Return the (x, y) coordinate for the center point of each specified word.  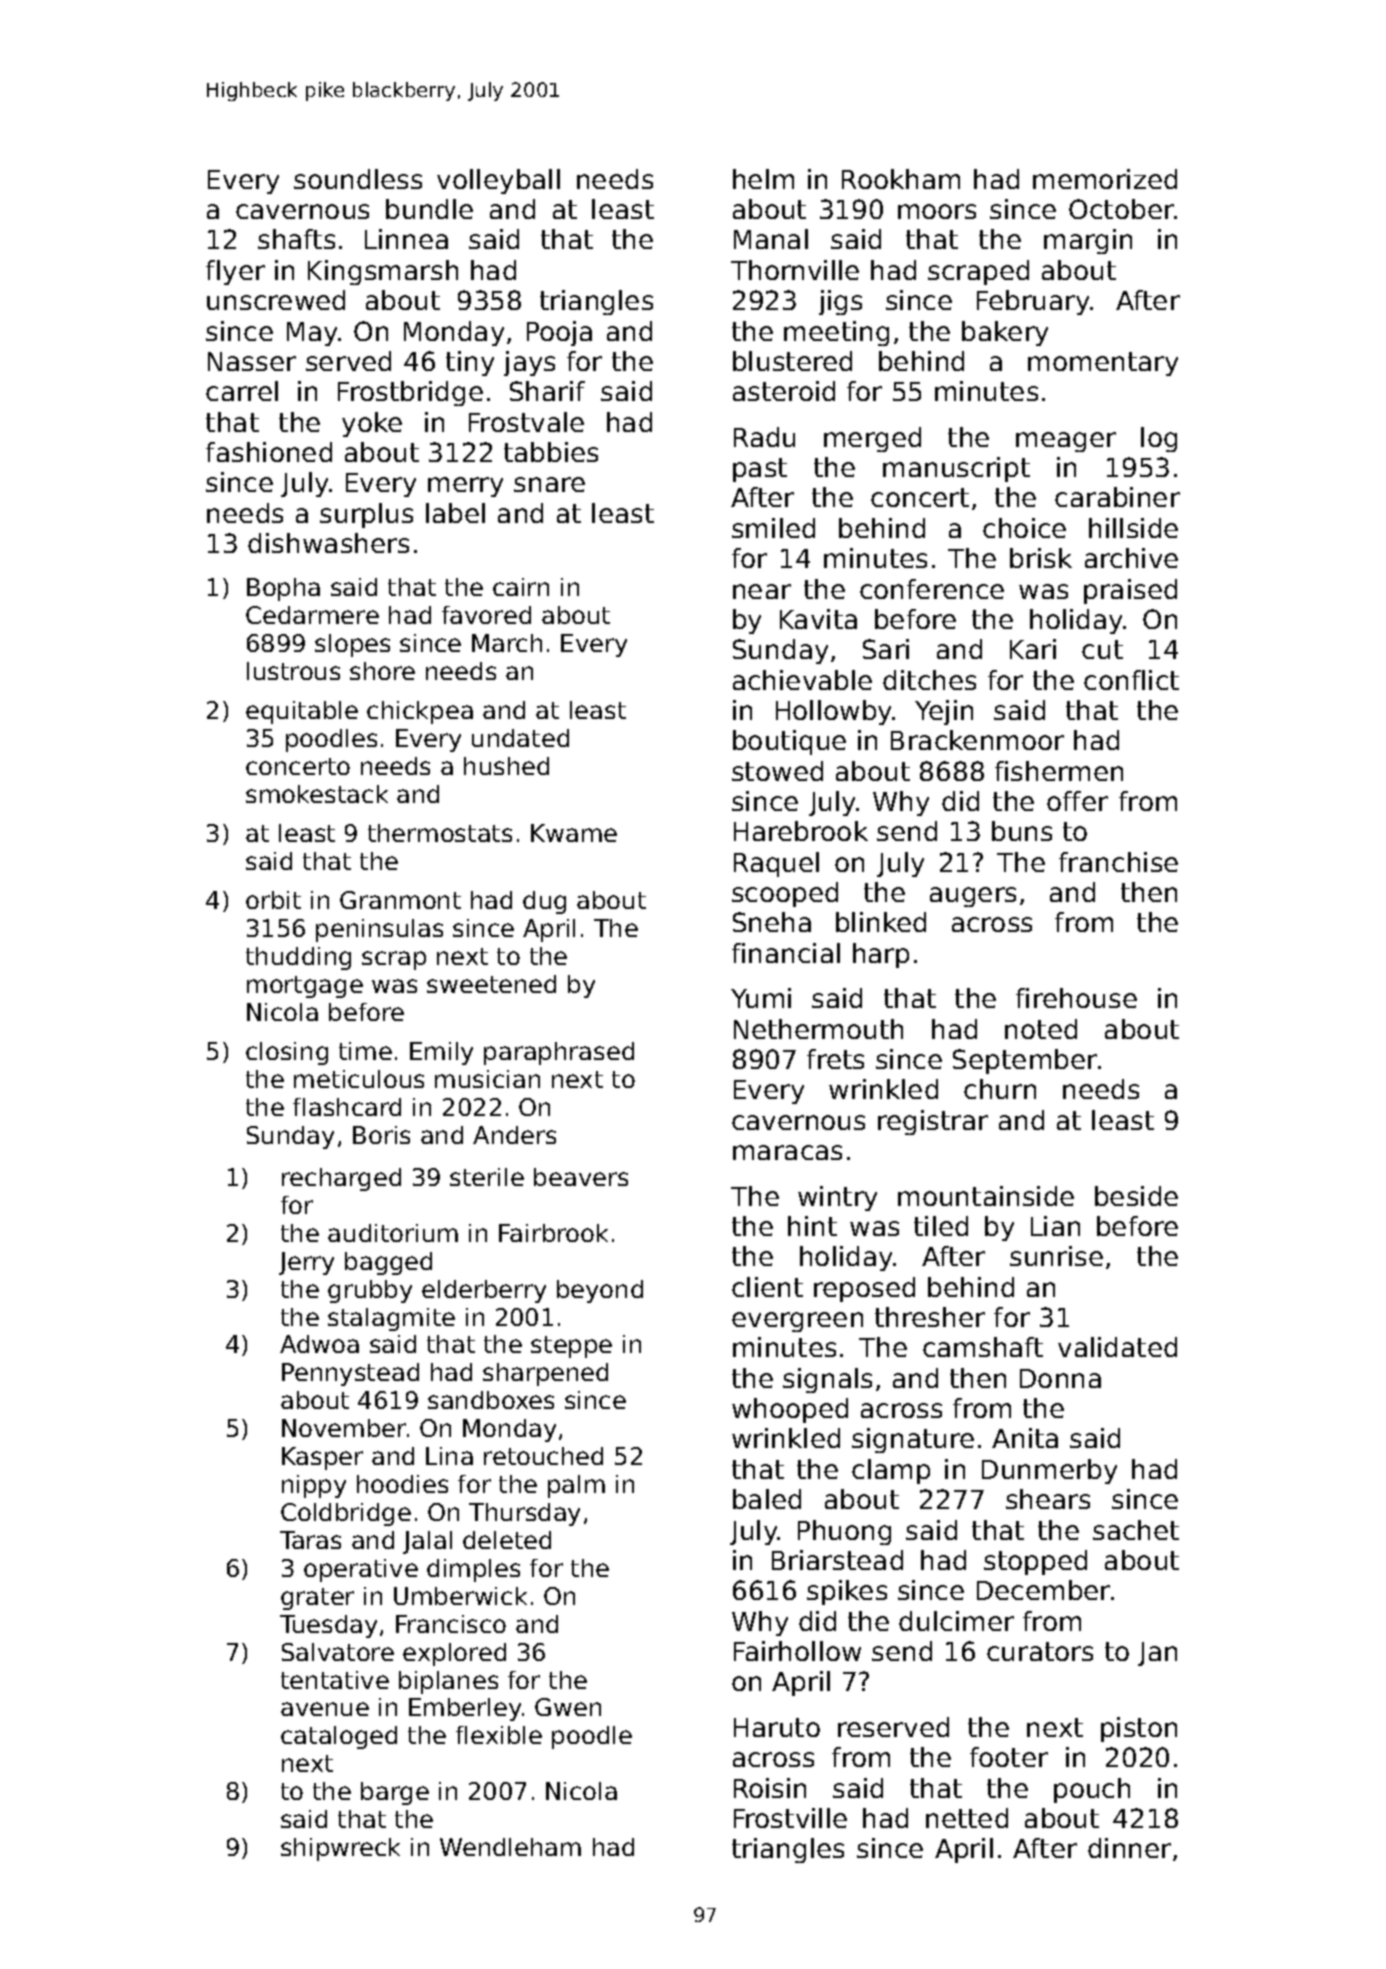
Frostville (790, 1818)
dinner (1129, 1848)
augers (973, 897)
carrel (242, 391)
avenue (325, 1709)
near (762, 591)
